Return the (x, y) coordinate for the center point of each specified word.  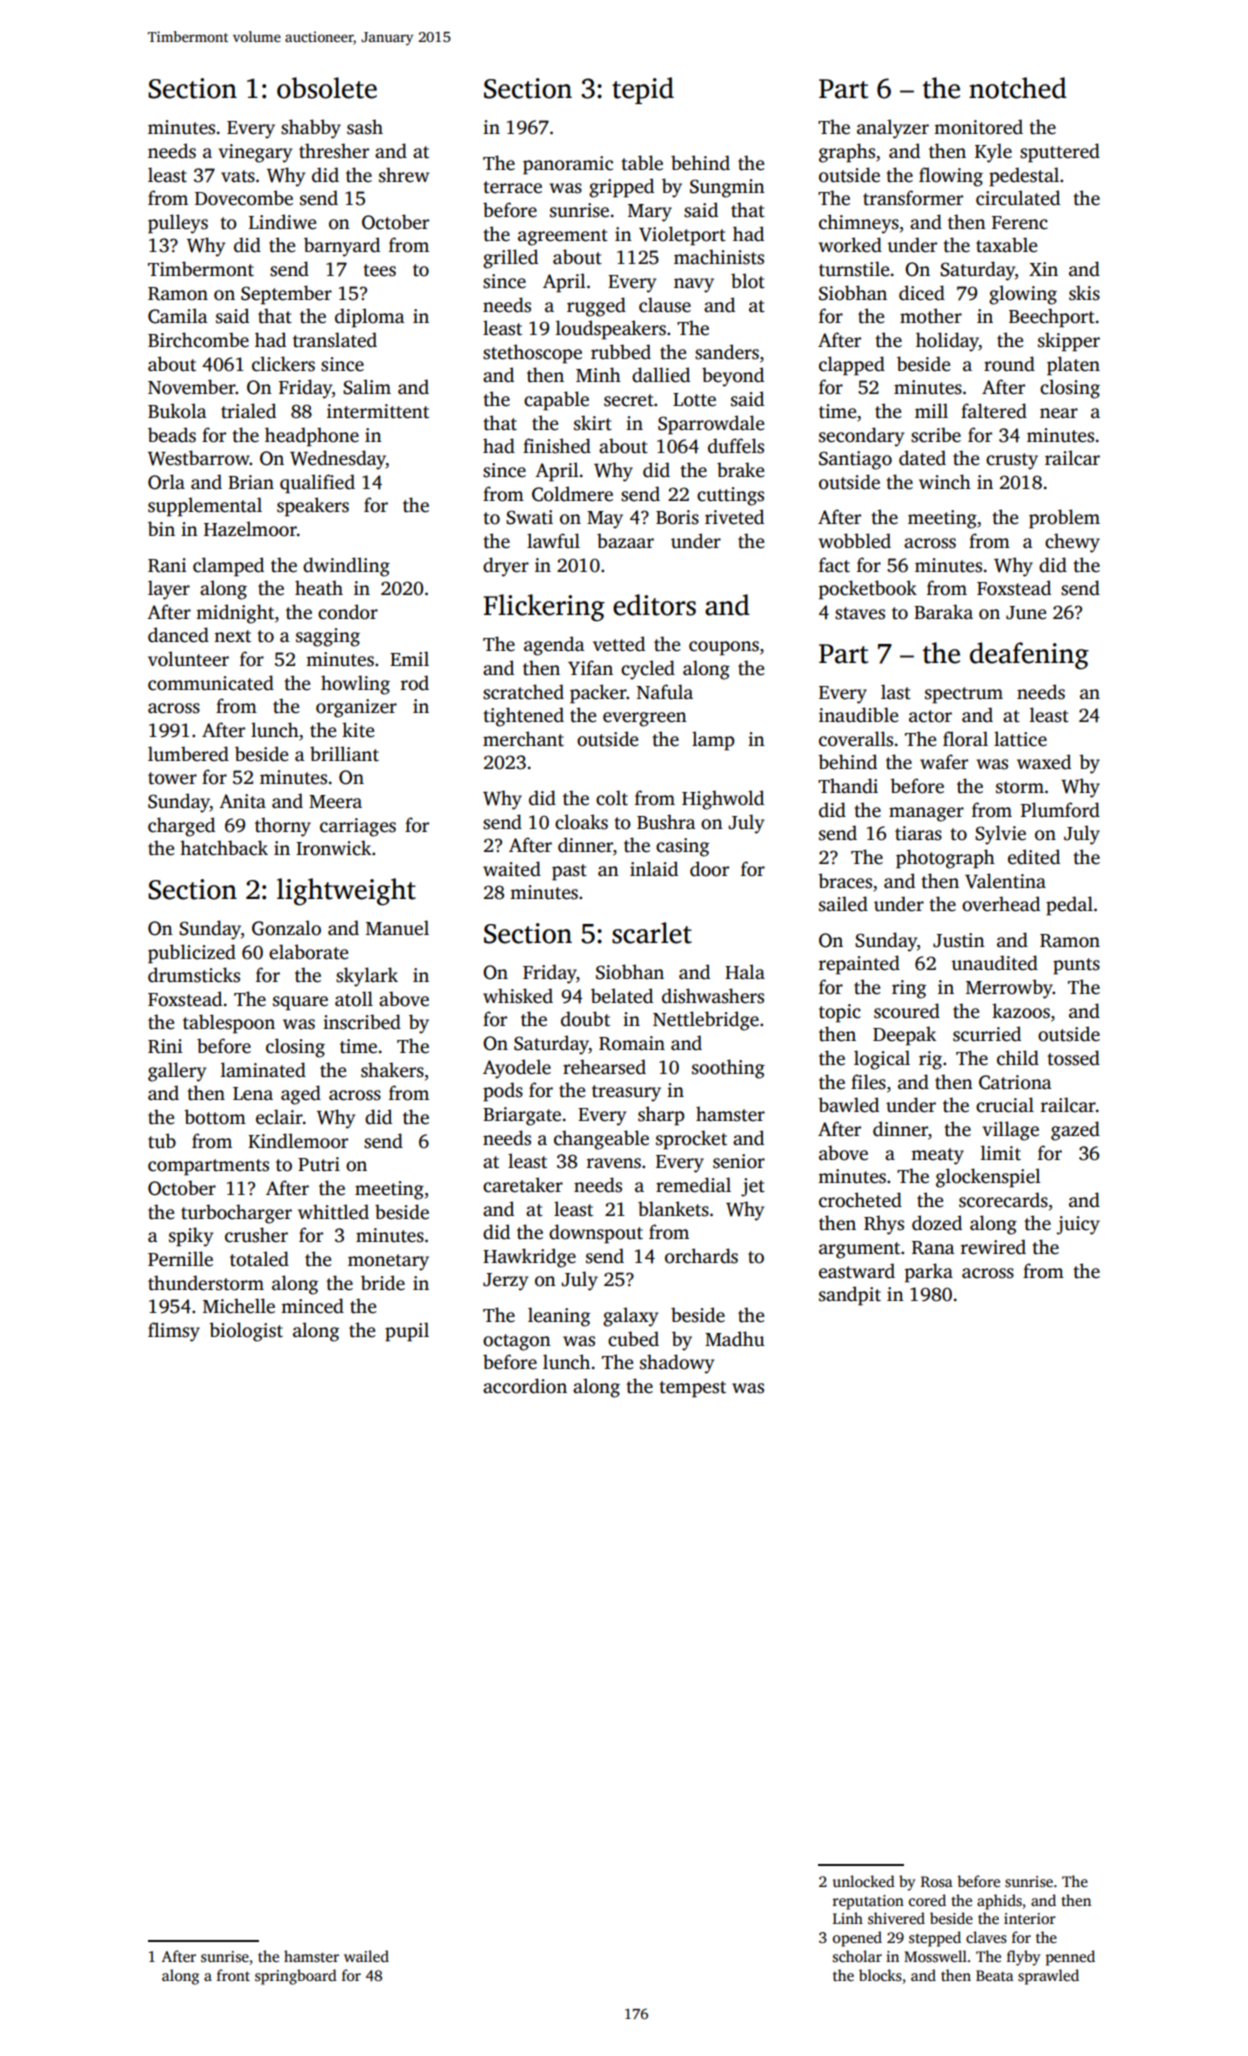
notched (1018, 88)
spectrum (964, 695)
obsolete (327, 88)
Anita (242, 801)
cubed (633, 1339)
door (709, 869)
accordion (525, 1386)
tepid (643, 90)
